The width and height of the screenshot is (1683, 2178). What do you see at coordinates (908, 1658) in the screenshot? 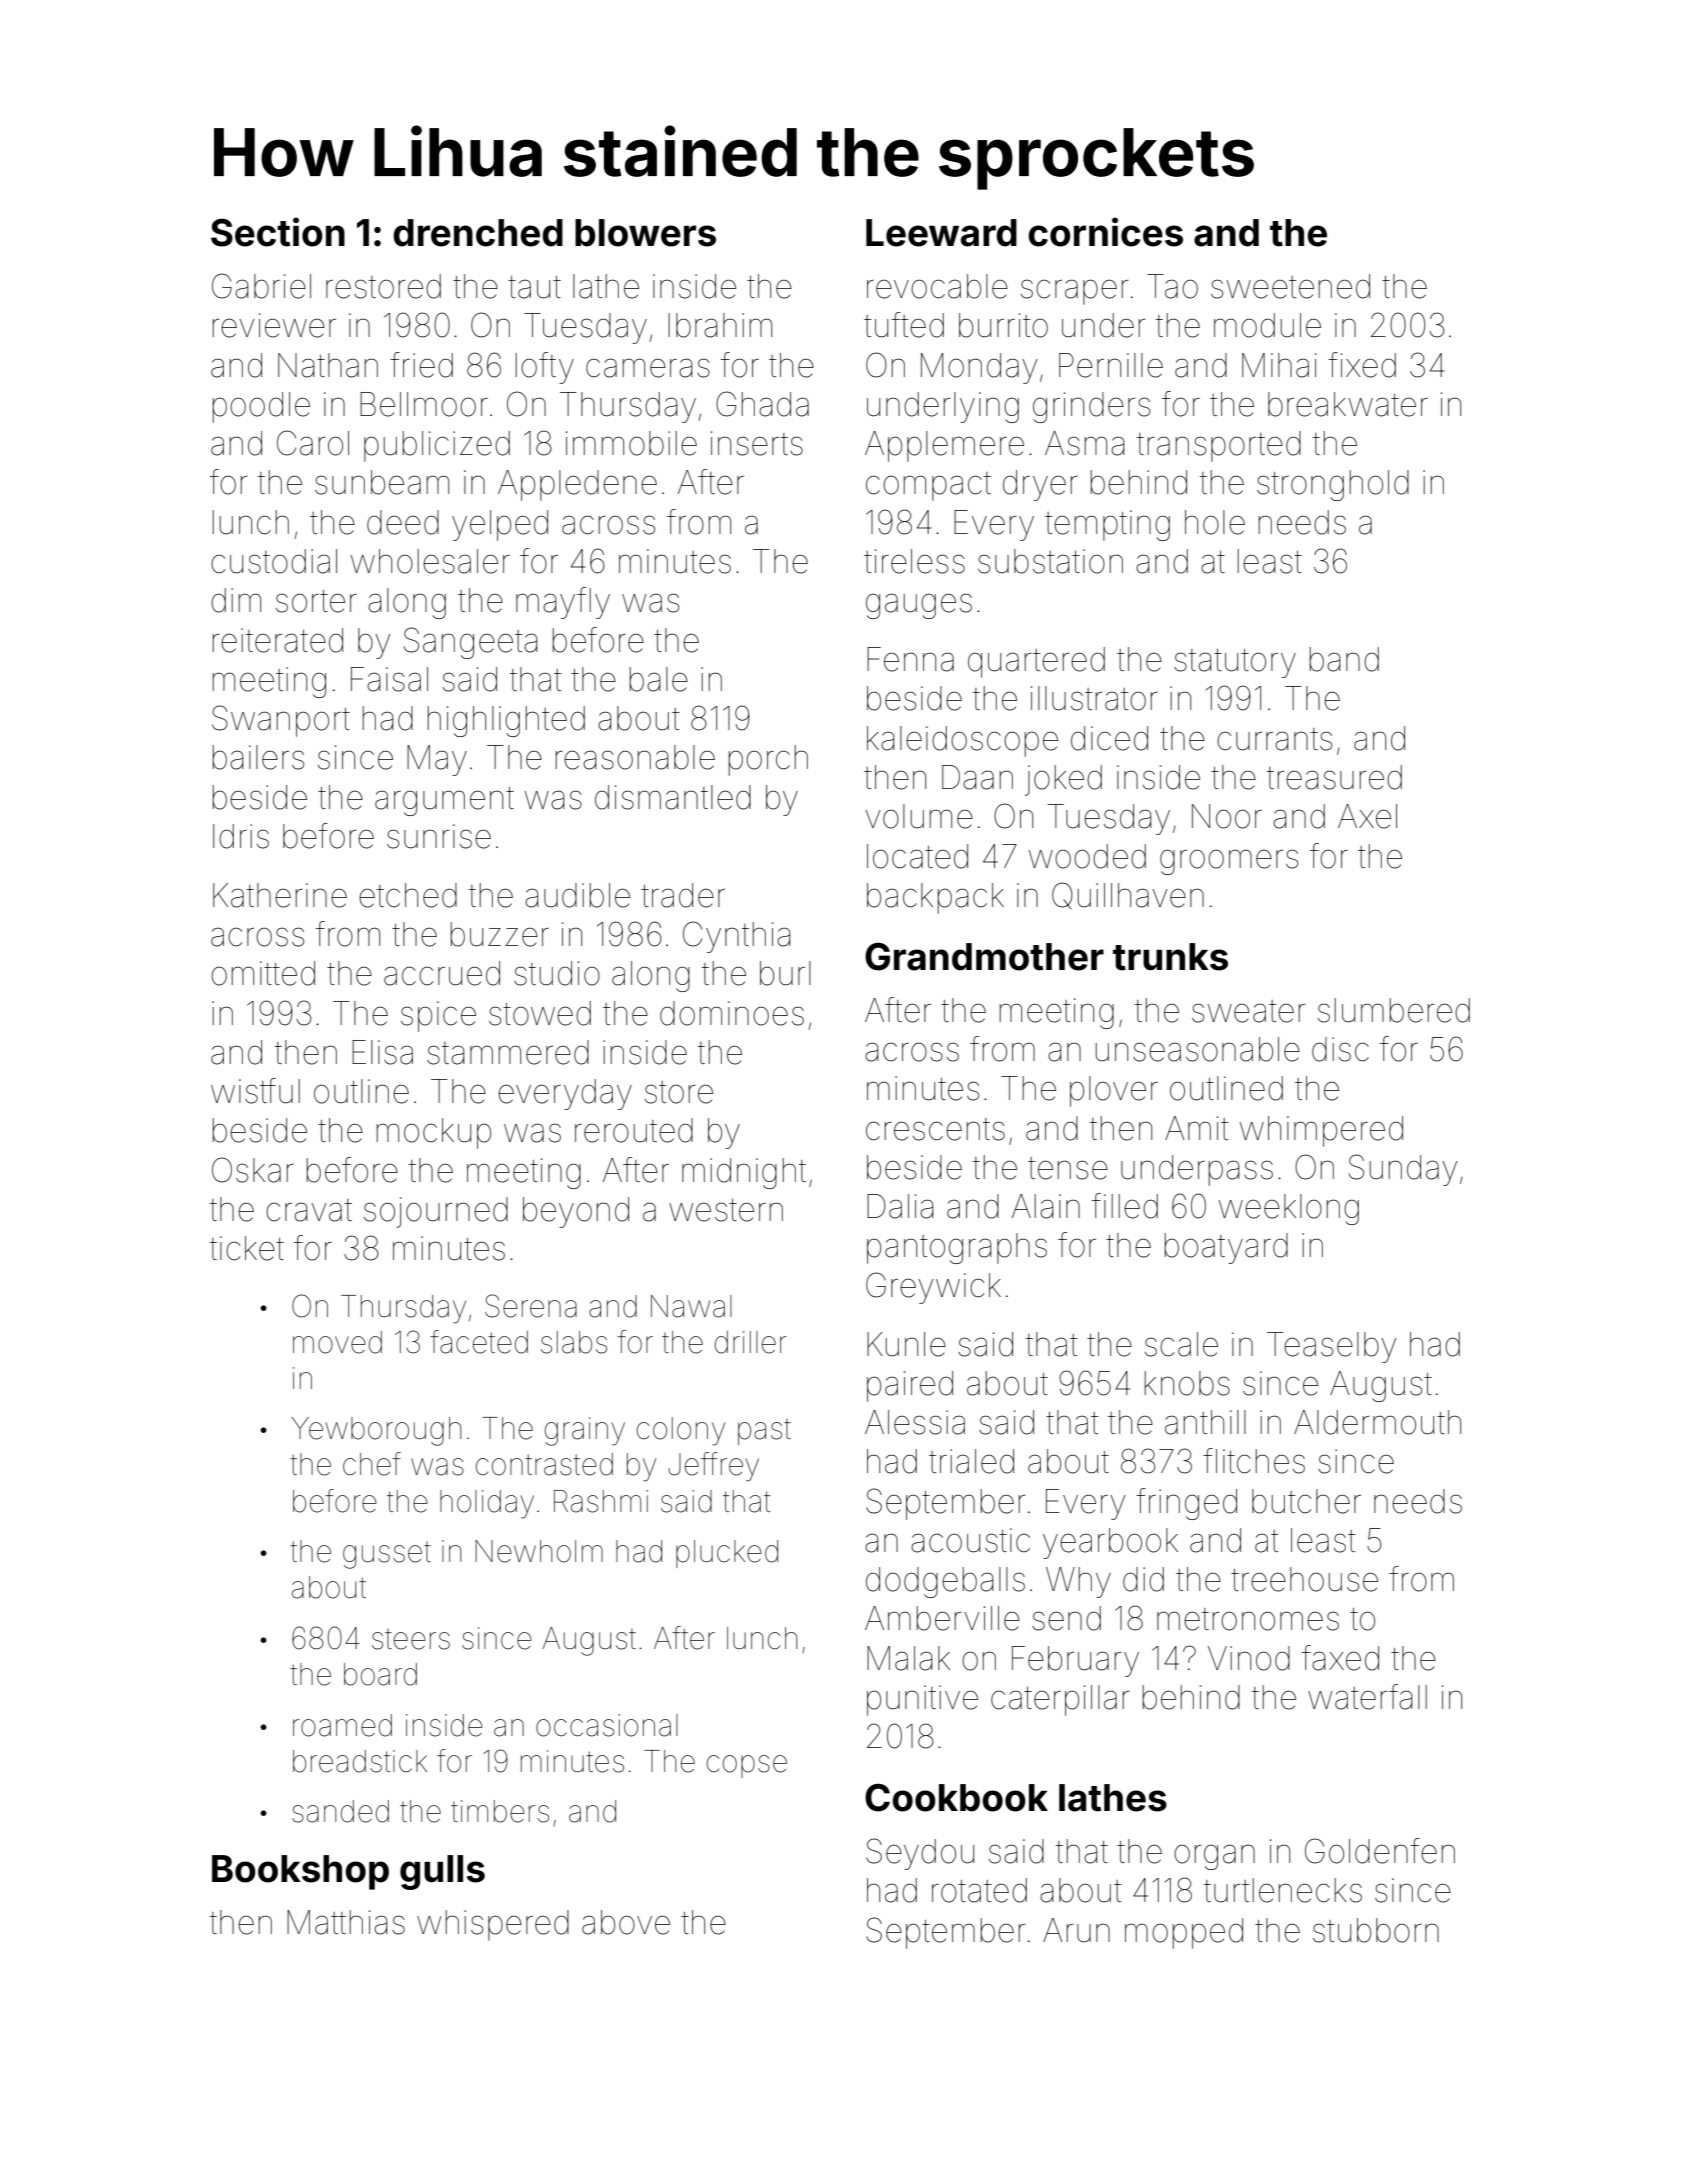
I see `Malak` at bounding box center [908, 1658].
